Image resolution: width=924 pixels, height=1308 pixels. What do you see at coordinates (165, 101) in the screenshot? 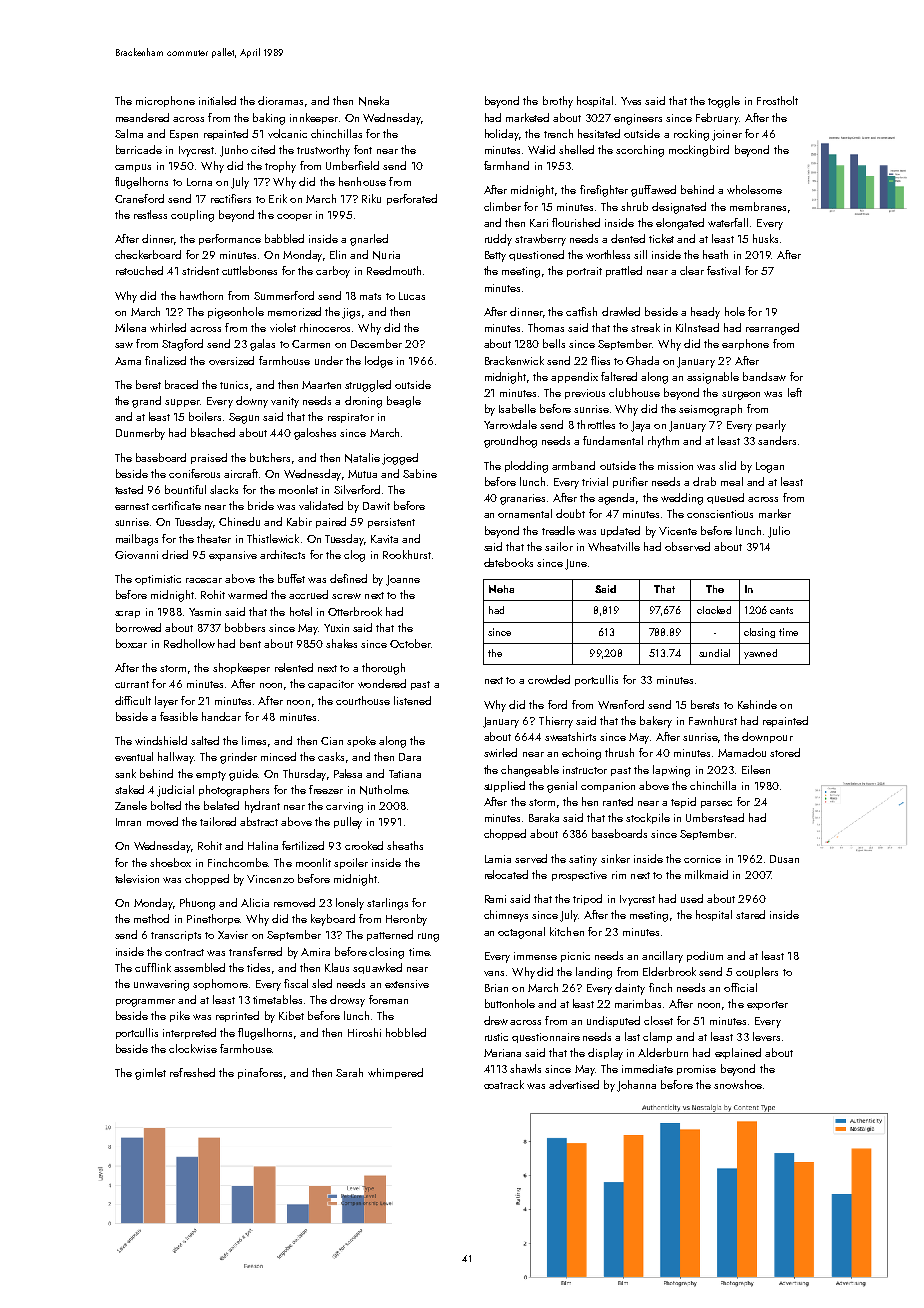
I see `microphone` at bounding box center [165, 101].
